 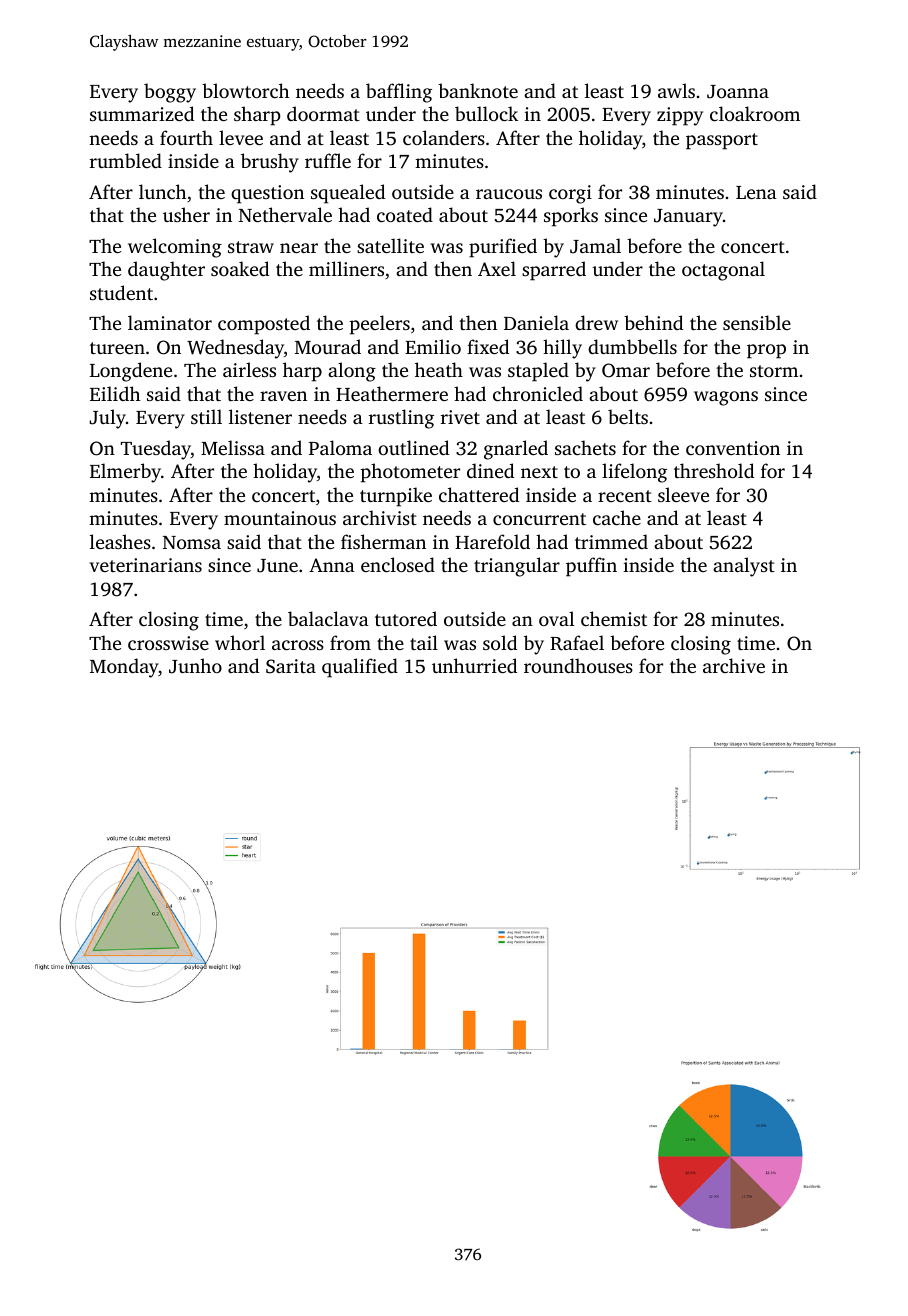 What do you see at coordinates (170, 322) in the document?
I see `laminator` at bounding box center [170, 322].
